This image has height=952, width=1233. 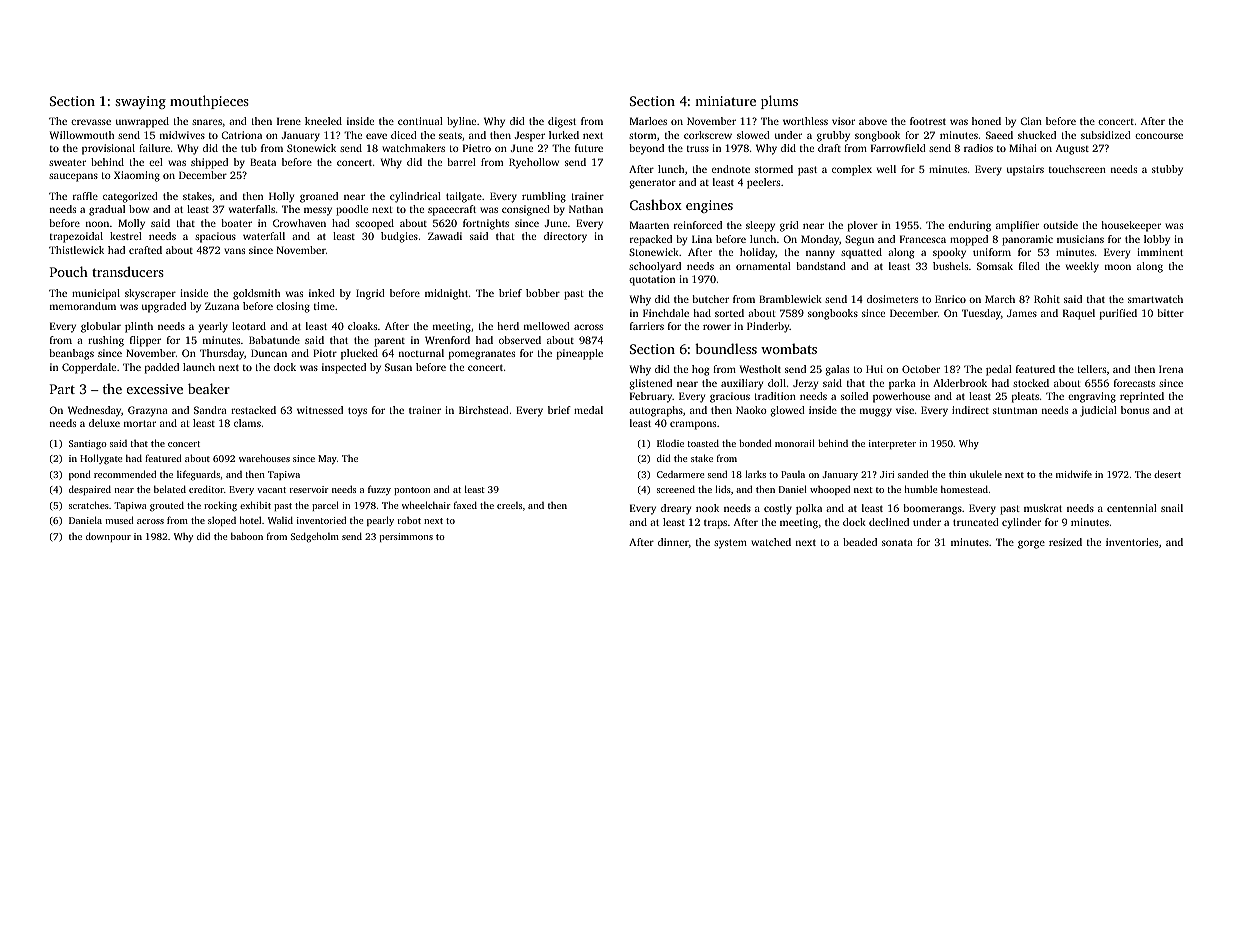 What do you see at coordinates (1167, 474) in the image?
I see `desert` at bounding box center [1167, 474].
